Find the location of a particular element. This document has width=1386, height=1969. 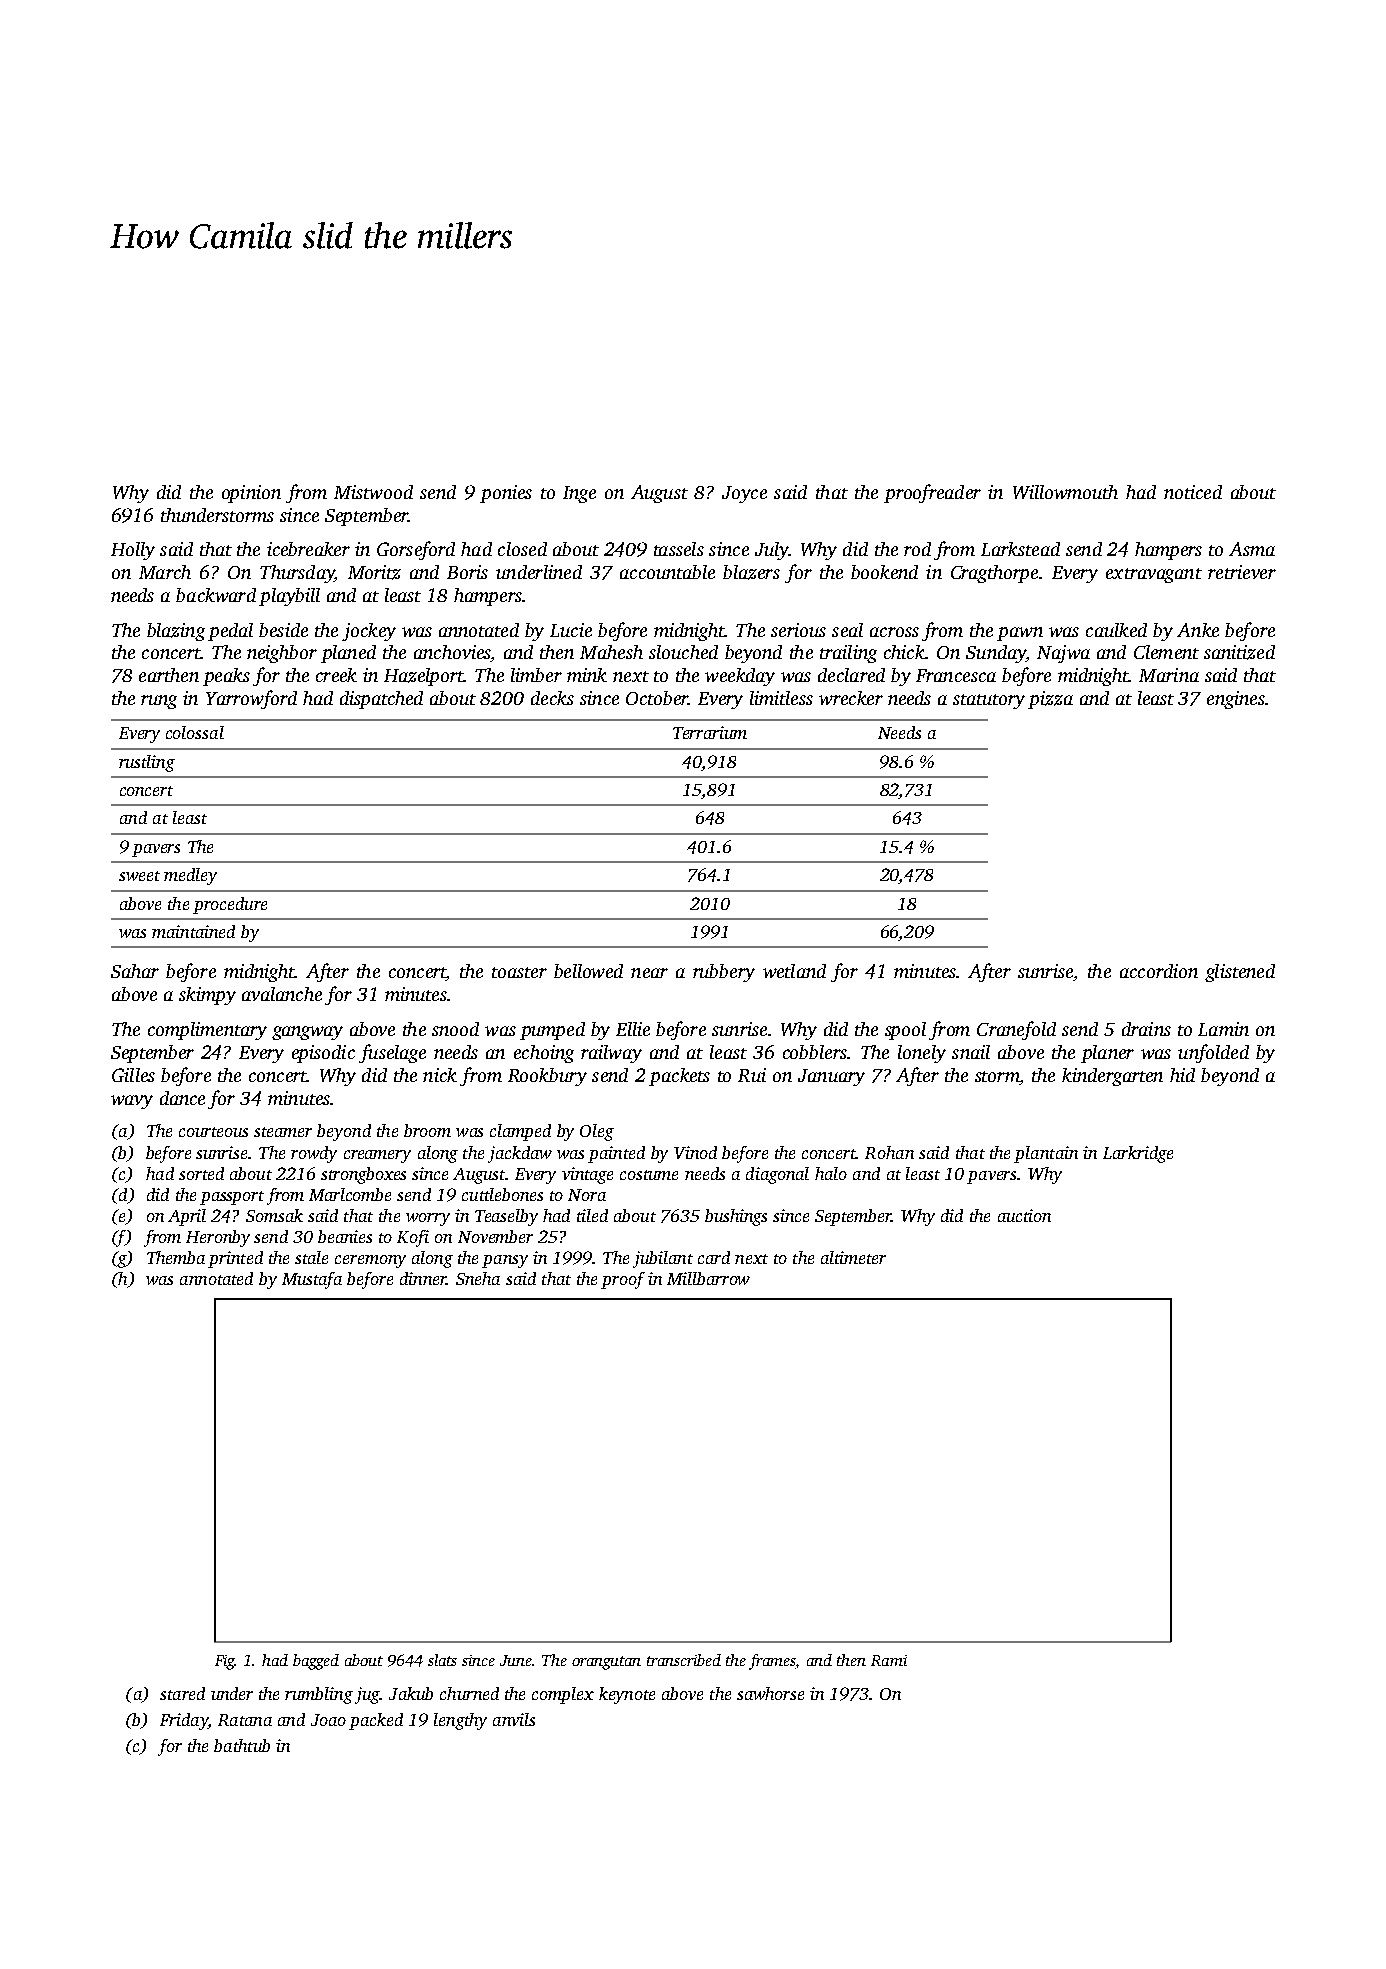

wrecker is located at coordinates (851, 698).
